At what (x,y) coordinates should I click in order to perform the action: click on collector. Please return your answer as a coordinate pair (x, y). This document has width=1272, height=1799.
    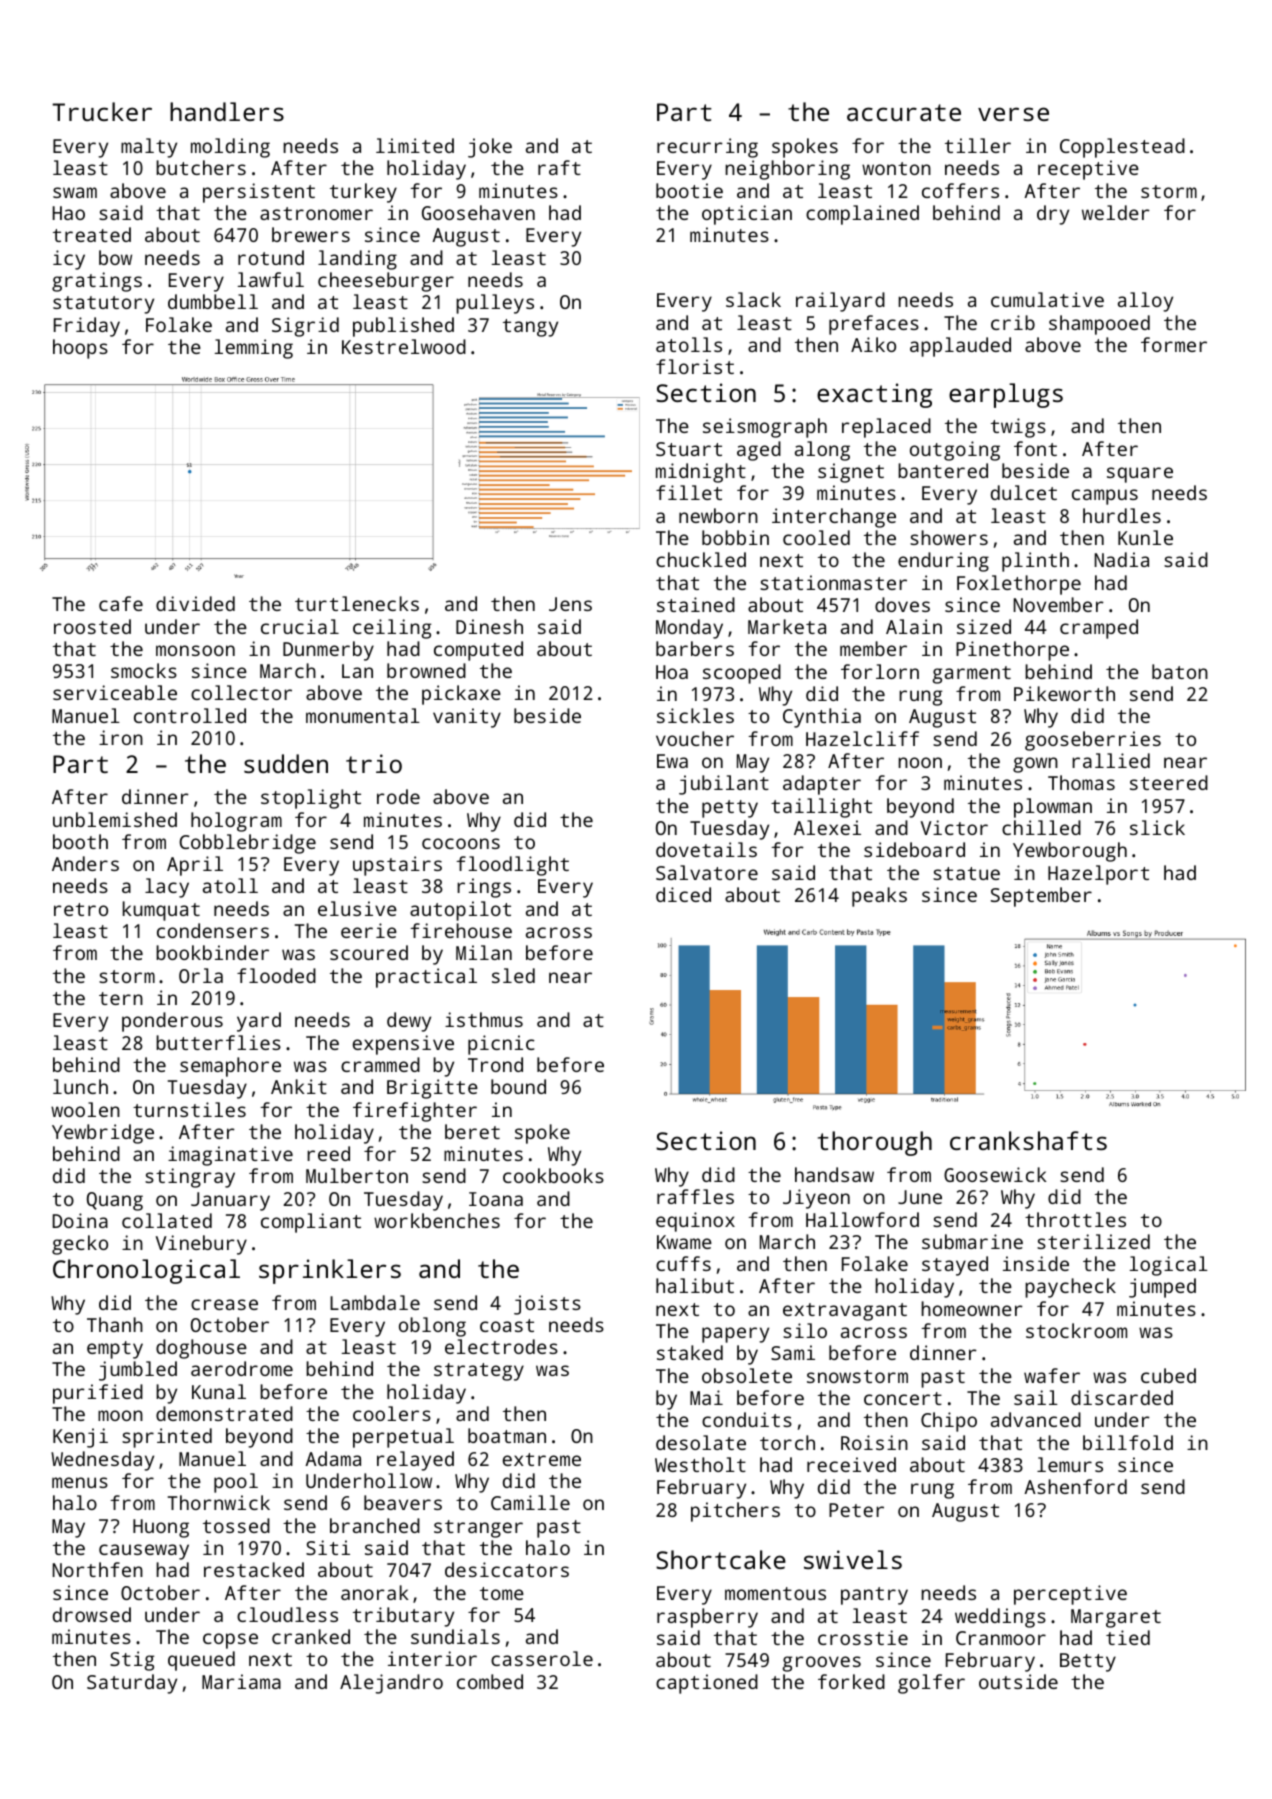
    Looking at the image, I should click on (241, 692).
